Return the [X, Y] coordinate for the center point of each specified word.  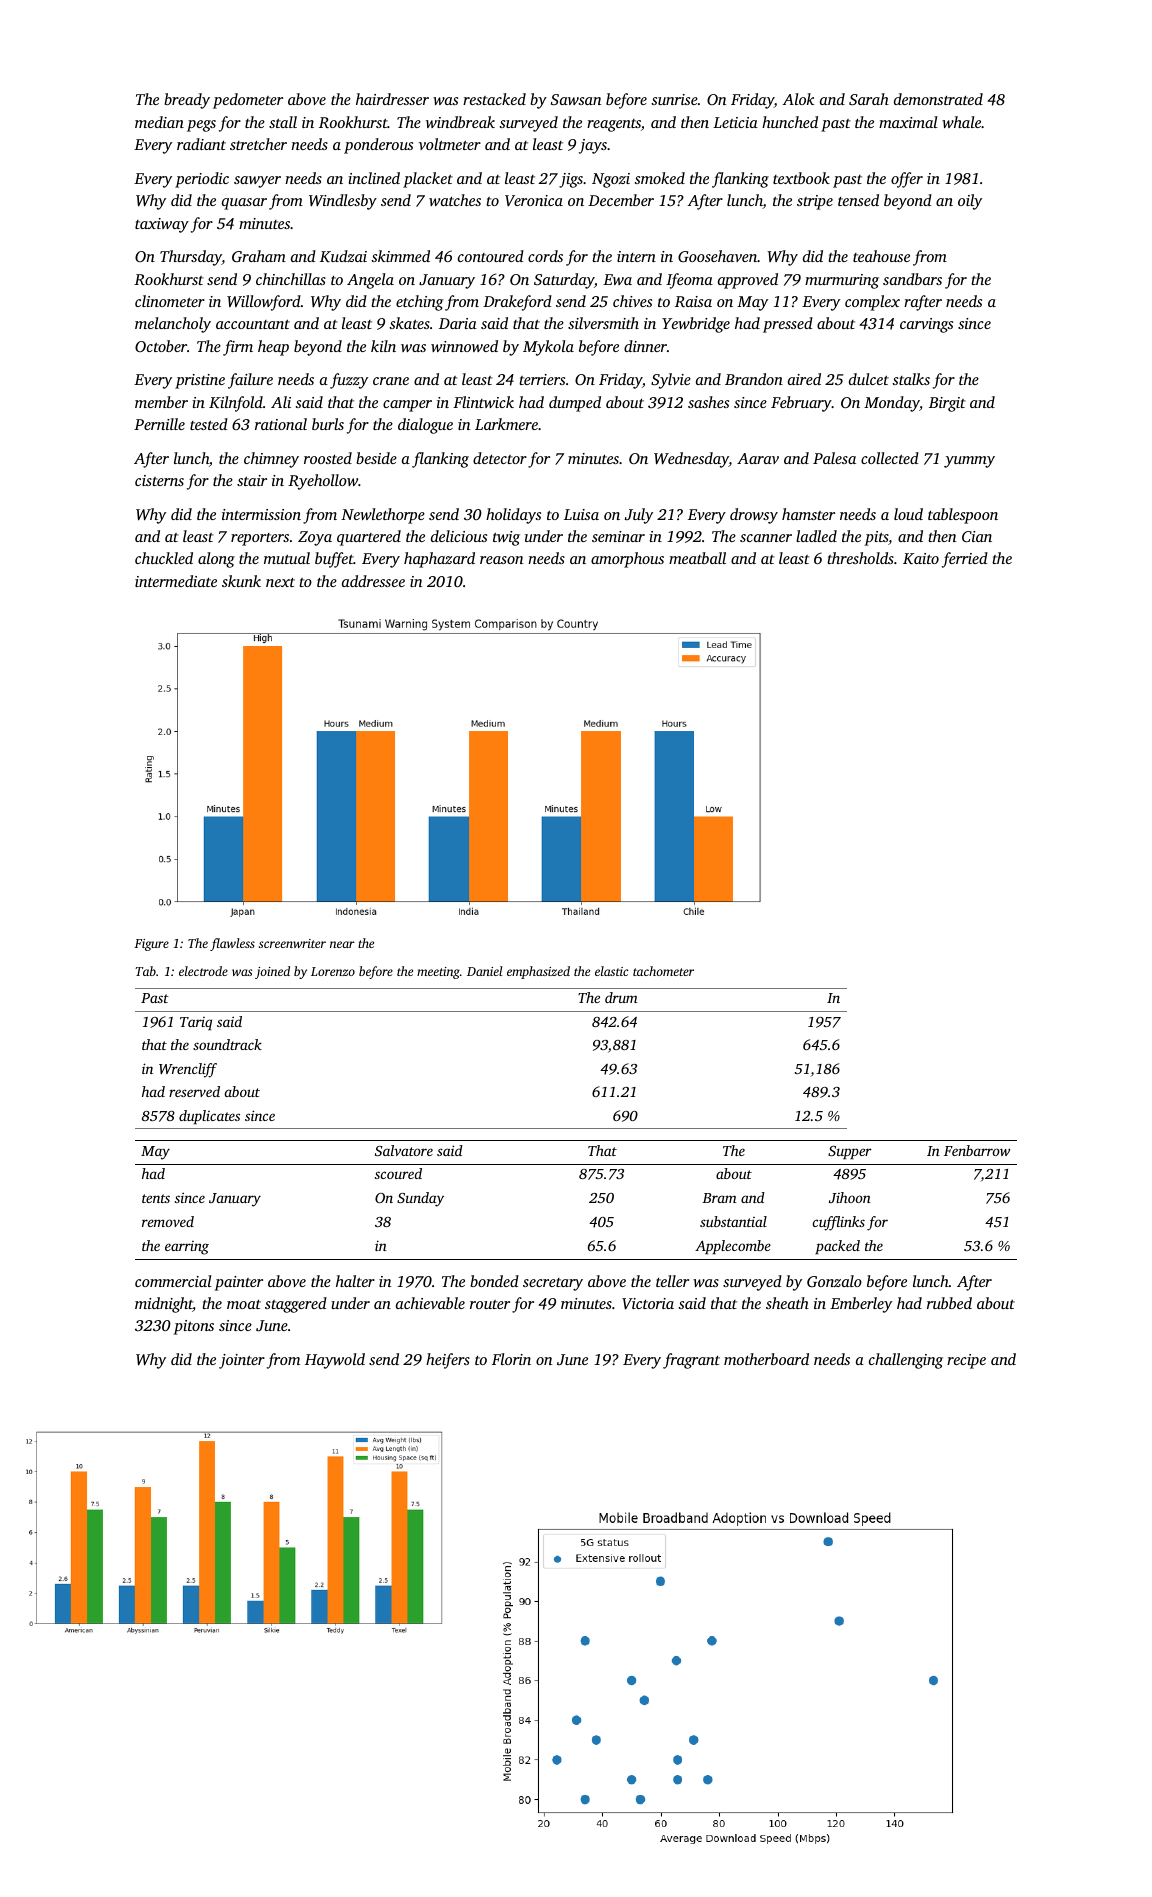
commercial [173, 1281]
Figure [151, 945]
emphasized [538, 972]
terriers [542, 379]
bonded [494, 1281]
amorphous [627, 560]
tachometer [663, 971]
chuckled [164, 558]
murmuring [842, 281]
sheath [787, 1303]
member [161, 402]
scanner [766, 538]
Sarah [869, 99]
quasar [244, 204]
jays [593, 146]
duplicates [209, 1117]
